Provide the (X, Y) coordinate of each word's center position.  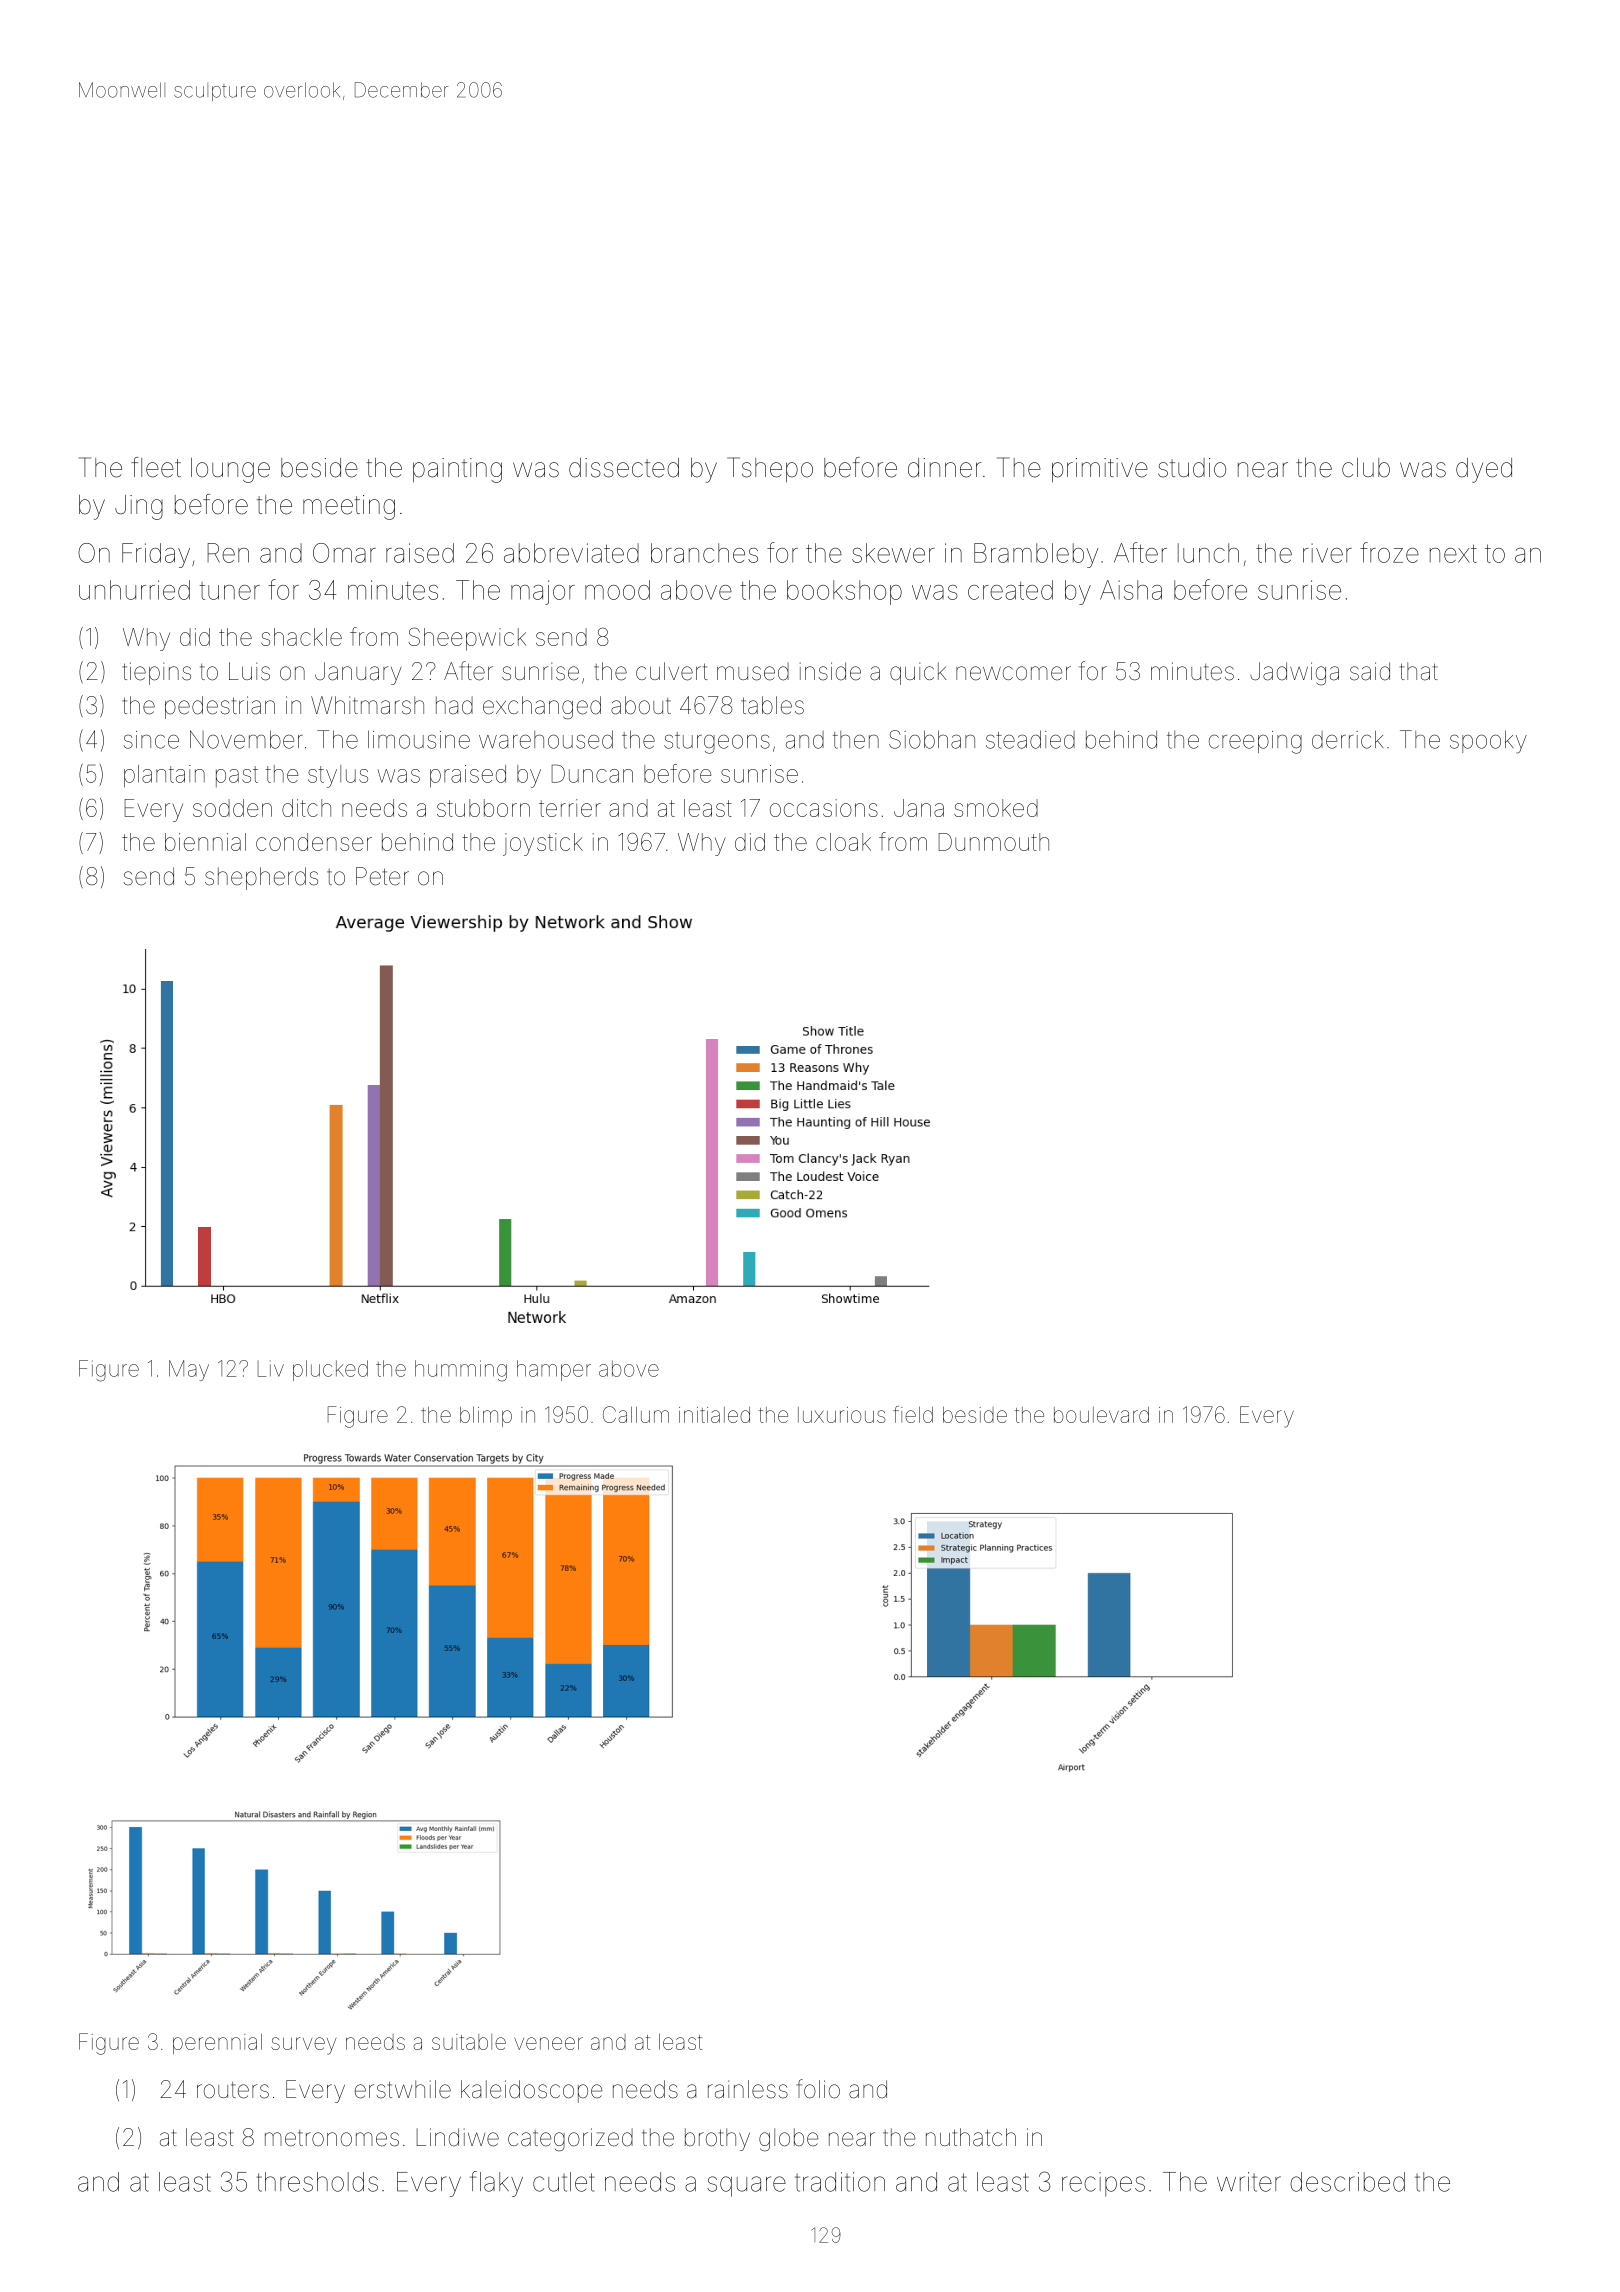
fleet (156, 467)
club (1366, 468)
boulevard (1101, 1415)
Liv (271, 1369)
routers (233, 2090)
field (913, 1414)
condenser (314, 842)
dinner (944, 468)
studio (1192, 468)
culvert (672, 671)
